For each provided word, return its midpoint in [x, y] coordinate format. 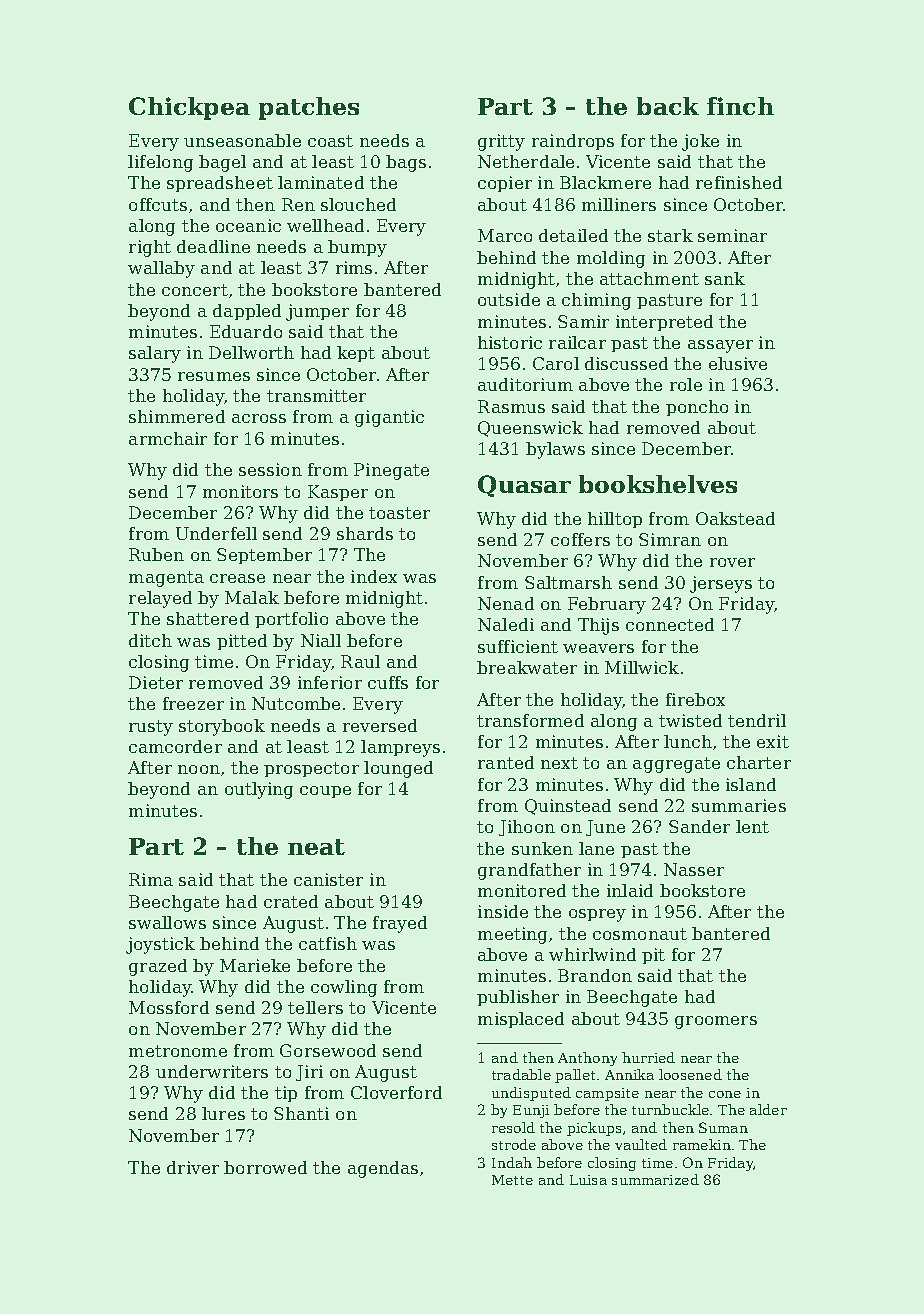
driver [193, 1167]
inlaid [630, 890]
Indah [512, 1162]
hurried [648, 1057]
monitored [522, 890]
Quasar [524, 486]
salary [155, 354]
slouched [358, 204]
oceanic [248, 225]
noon [199, 769]
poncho [697, 408]
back [668, 106]
